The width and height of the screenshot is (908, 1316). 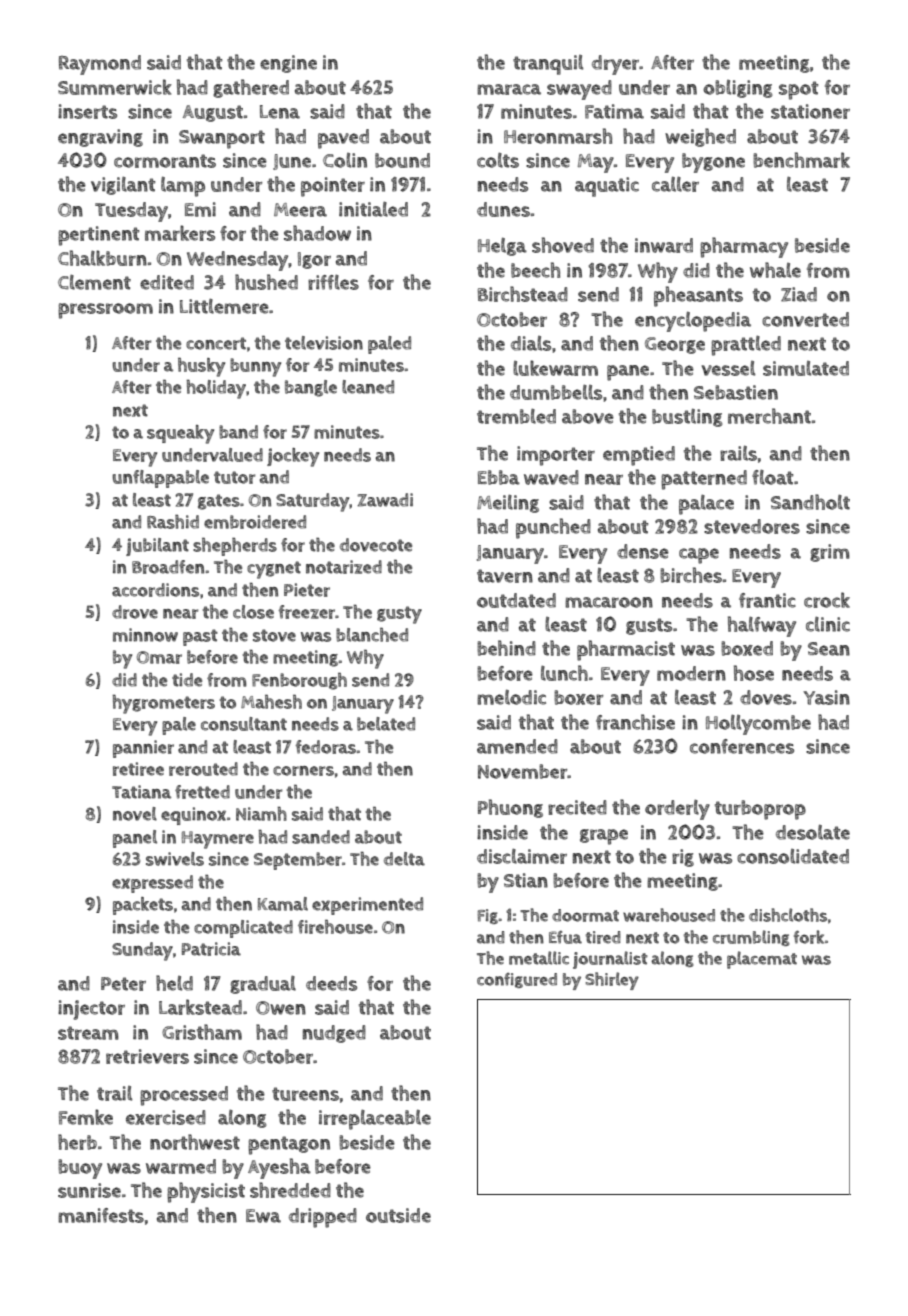 I want to click on pressroom, so click(x=105, y=311).
